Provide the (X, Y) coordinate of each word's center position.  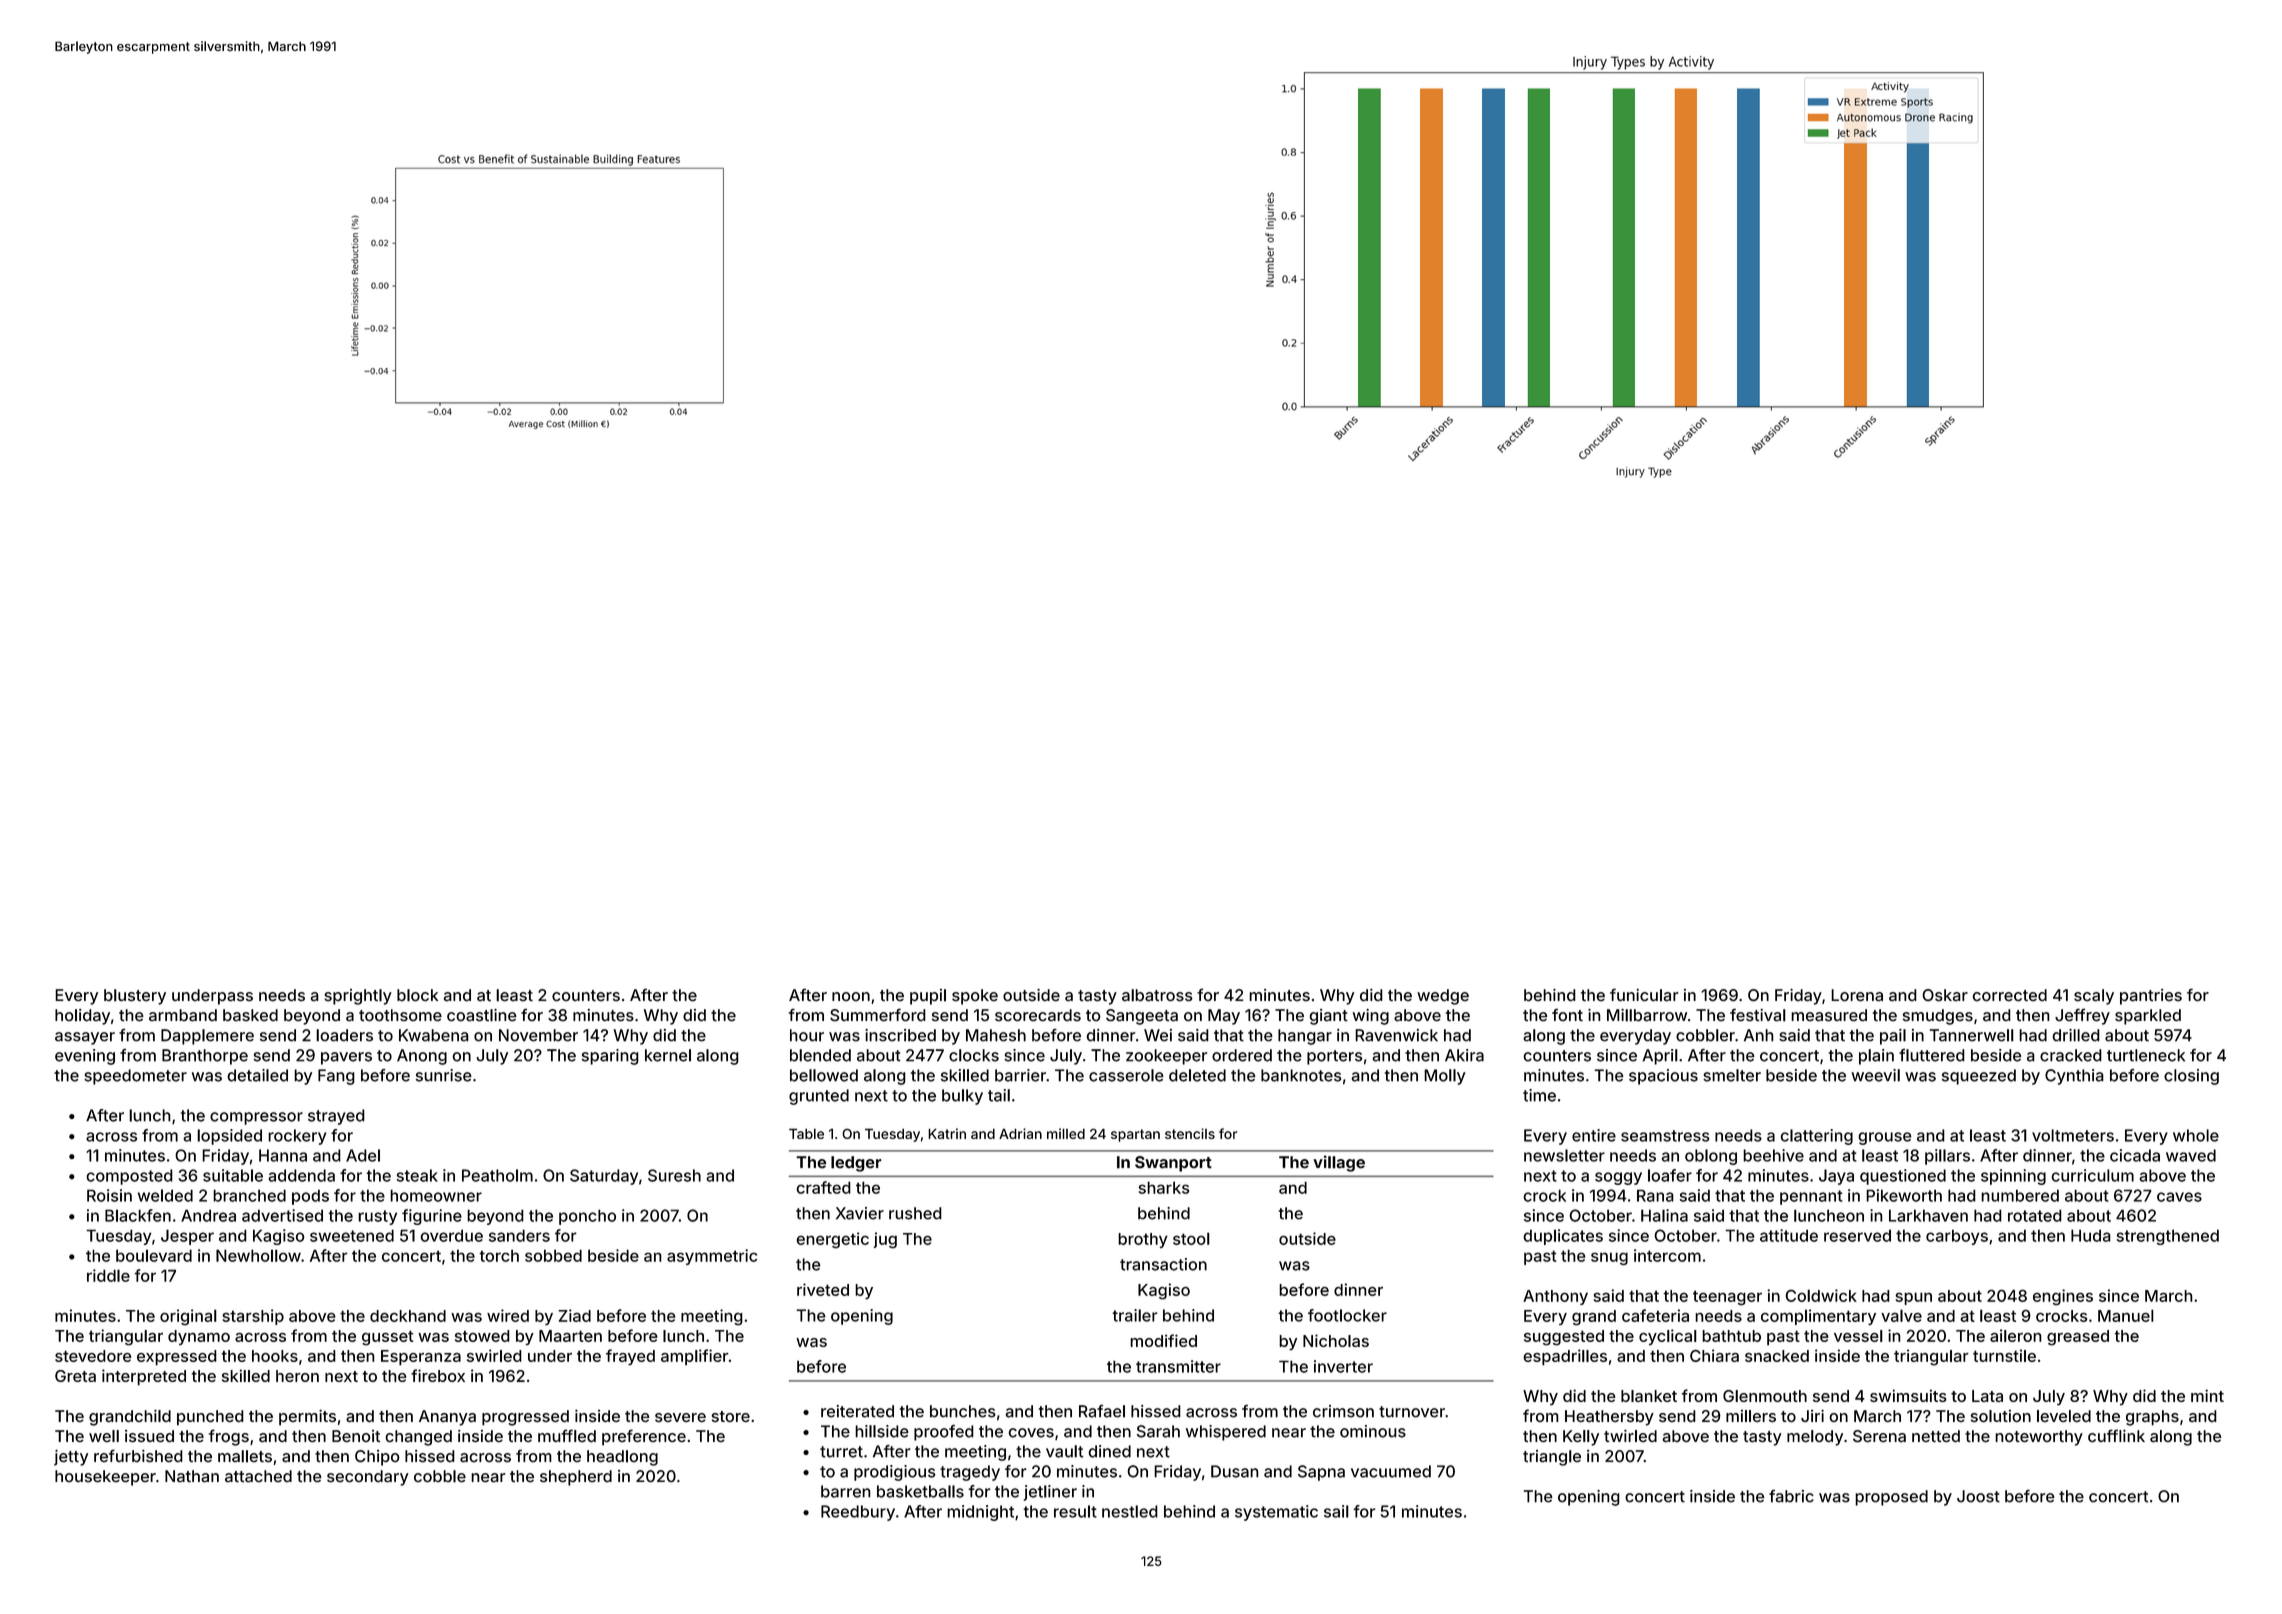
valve (1901, 1315)
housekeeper (105, 1478)
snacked (1777, 1356)
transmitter (1178, 1366)
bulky (962, 1097)
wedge (1443, 997)
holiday (82, 1017)
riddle (108, 1275)
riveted (823, 1289)
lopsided (229, 1137)
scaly (2094, 997)
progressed (525, 1418)
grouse (1885, 1138)
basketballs (920, 1491)
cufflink (2116, 1435)
